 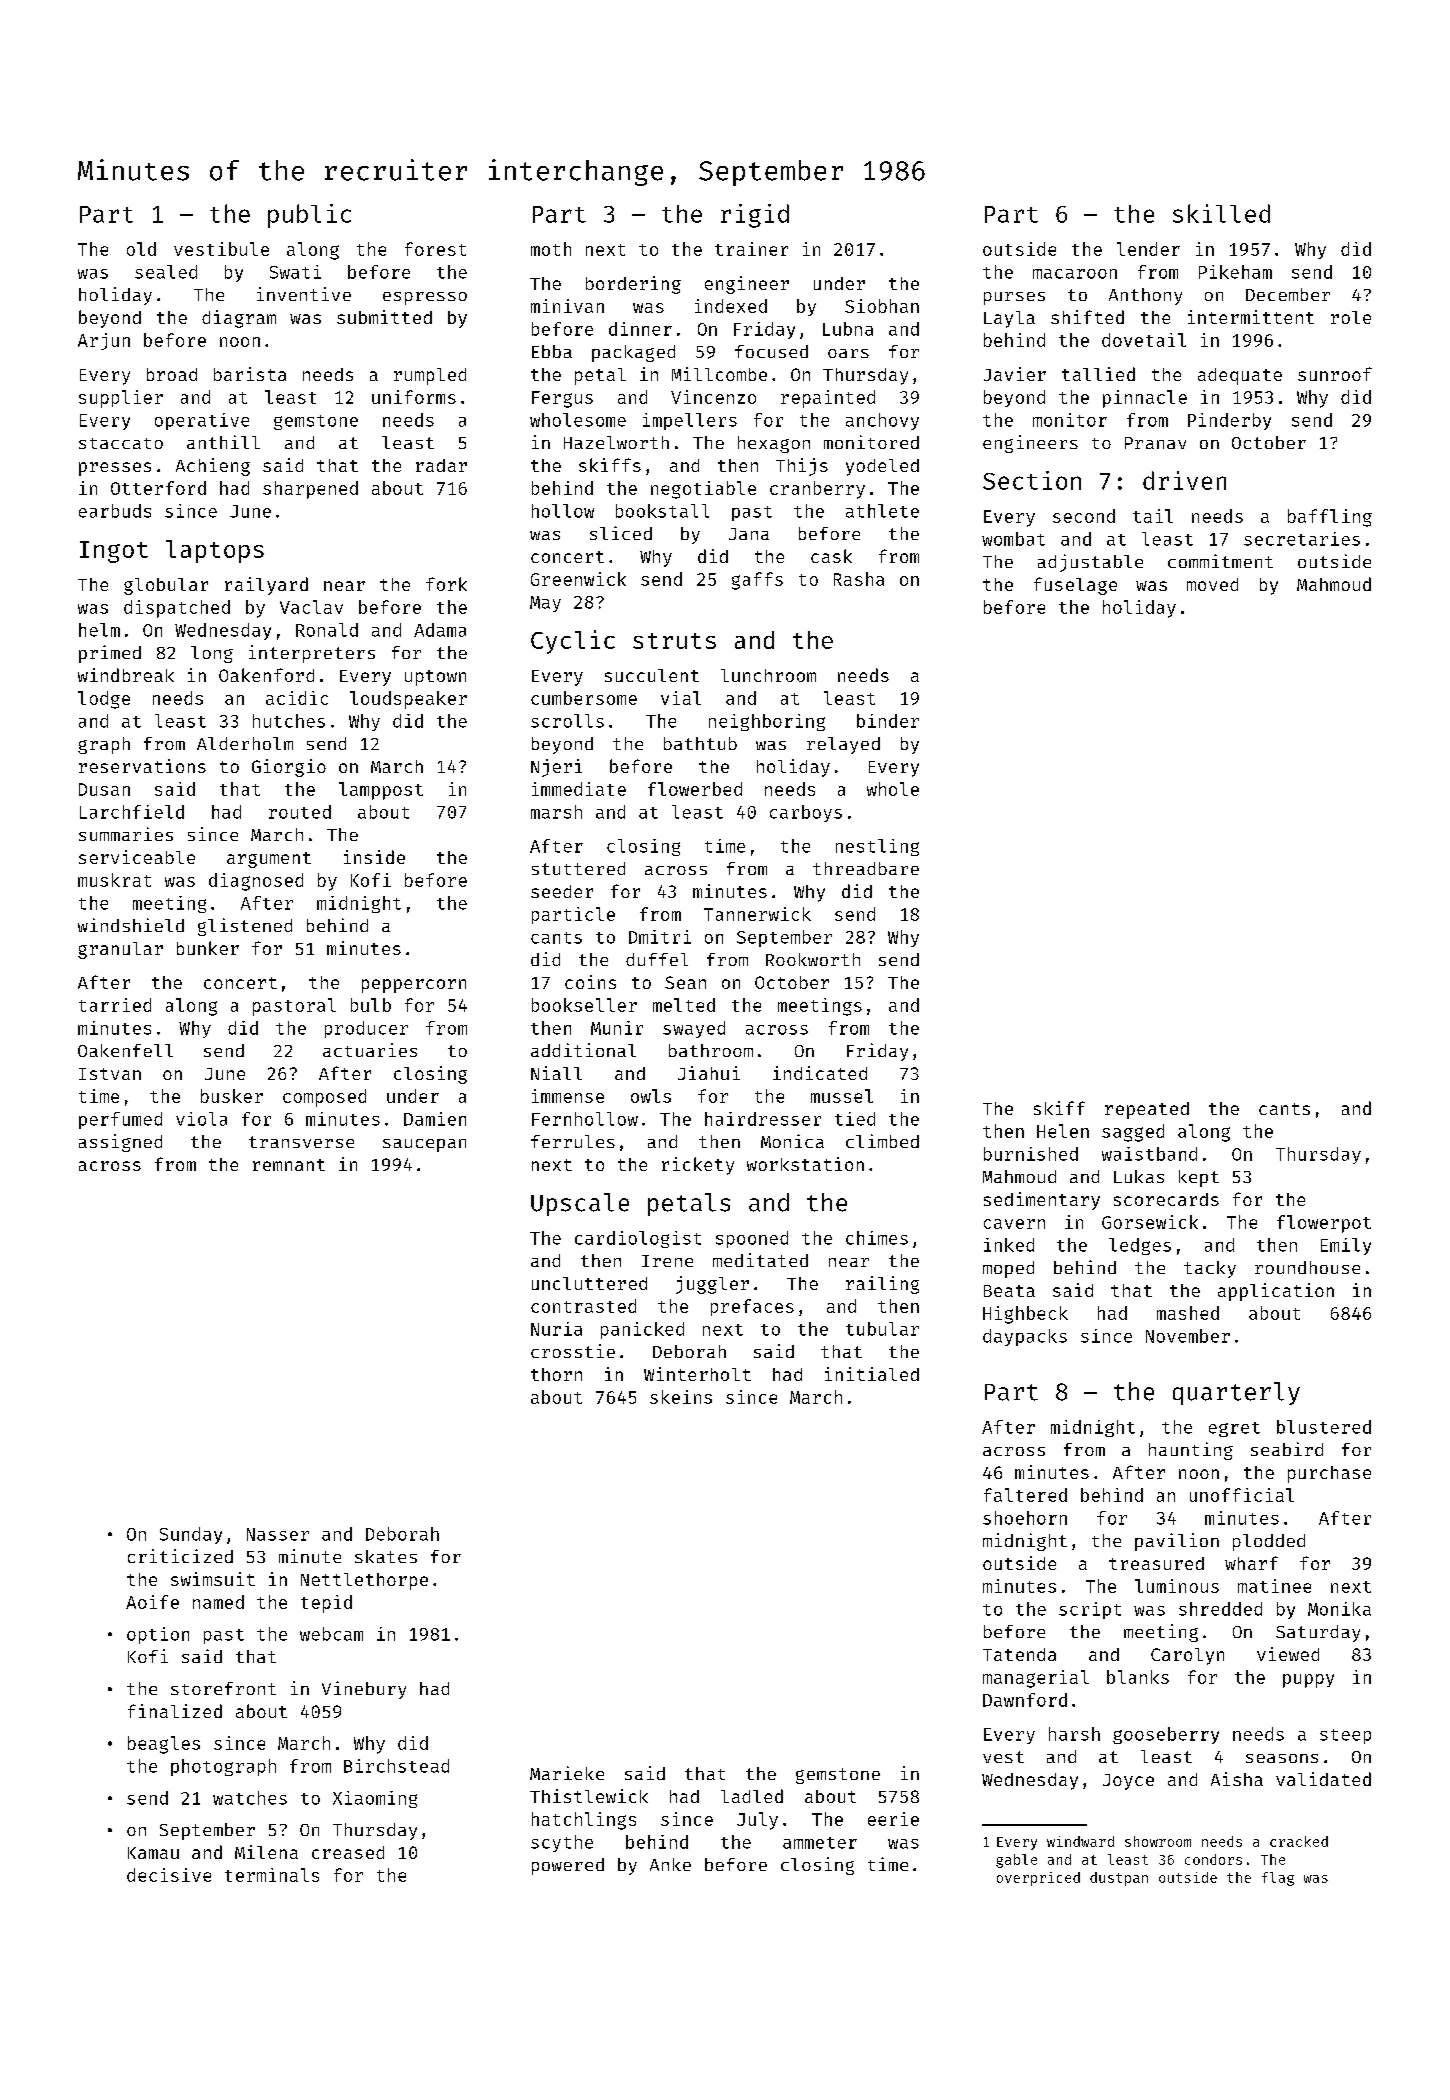 I want to click on remnant, so click(x=289, y=1165).
